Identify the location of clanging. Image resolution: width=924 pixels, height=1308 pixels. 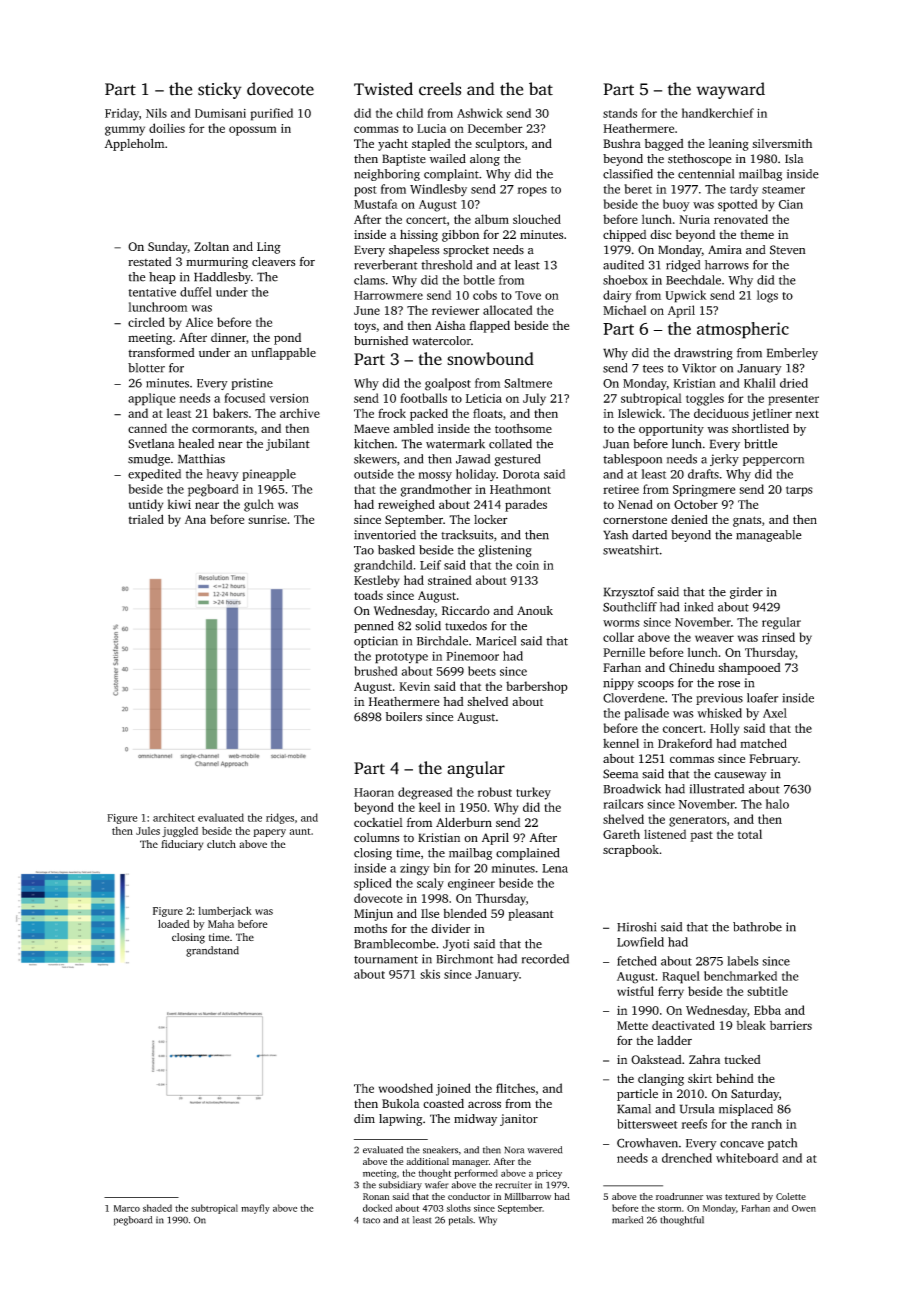
(661, 1079).
